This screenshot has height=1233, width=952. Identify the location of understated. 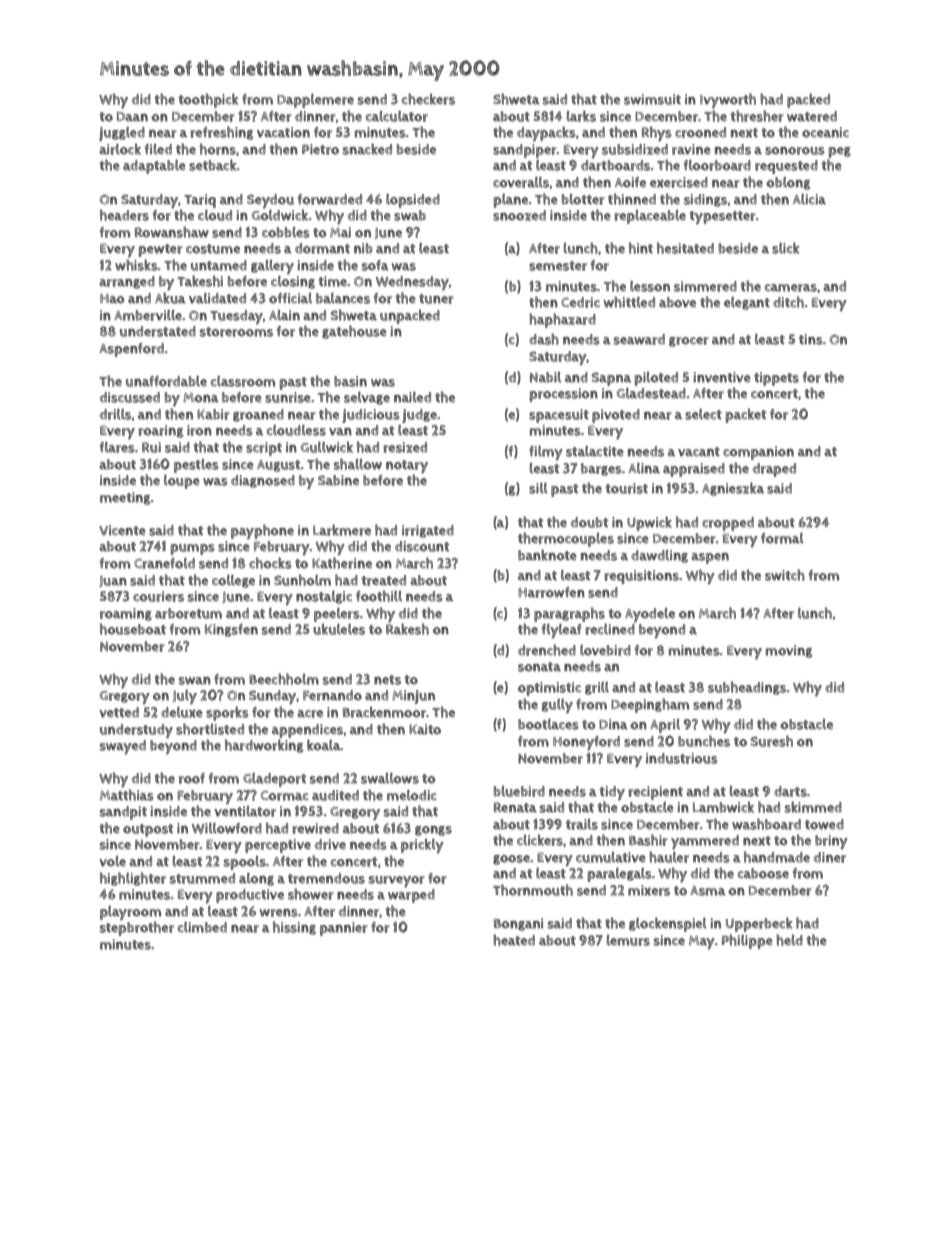
(158, 331).
